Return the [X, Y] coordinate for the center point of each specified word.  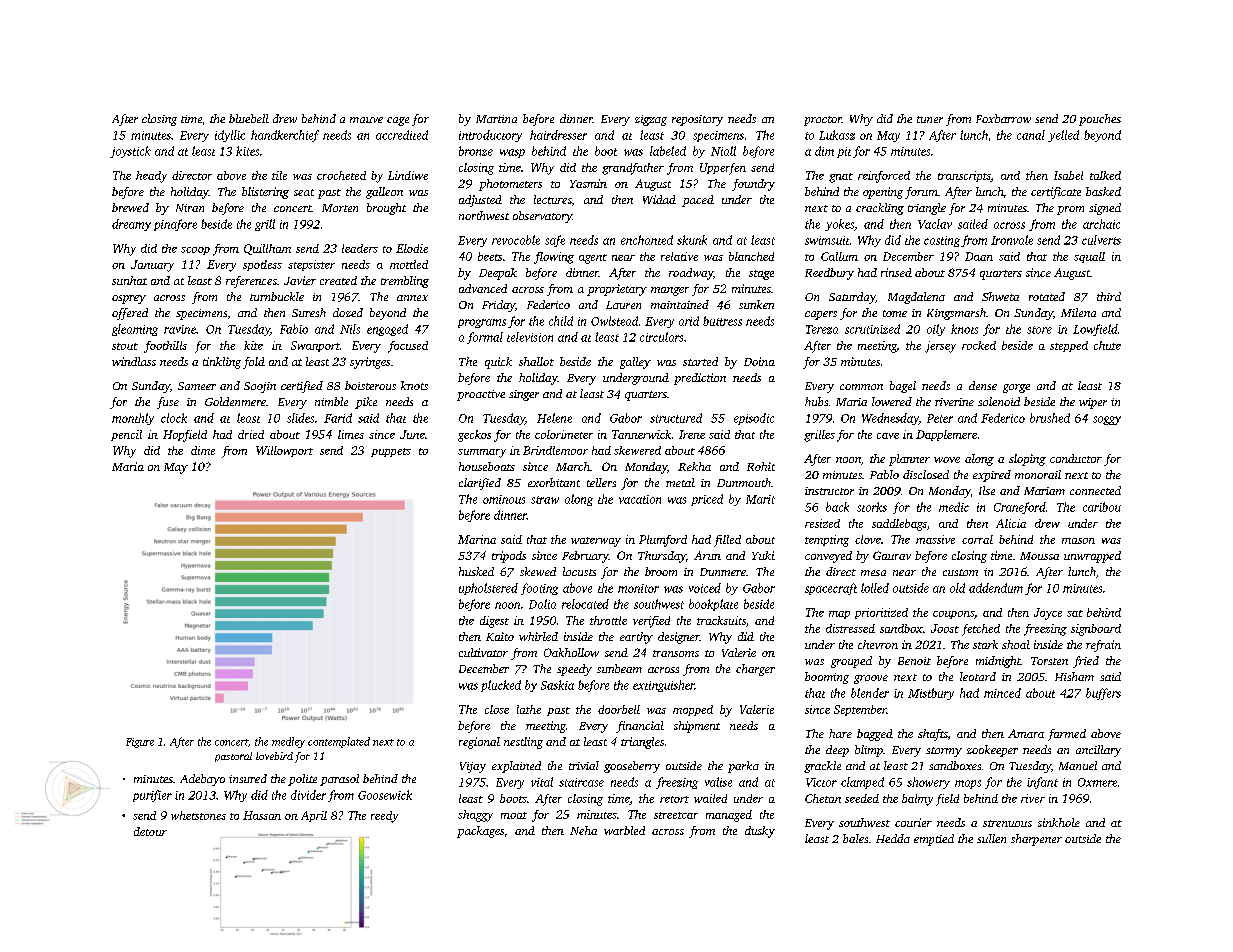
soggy [1107, 420]
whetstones [198, 815]
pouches [1100, 120]
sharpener [1036, 840]
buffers [1103, 694]
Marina [477, 539]
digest [494, 622]
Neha [583, 830]
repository [697, 120]
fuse [168, 403]
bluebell [249, 118]
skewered [637, 450]
